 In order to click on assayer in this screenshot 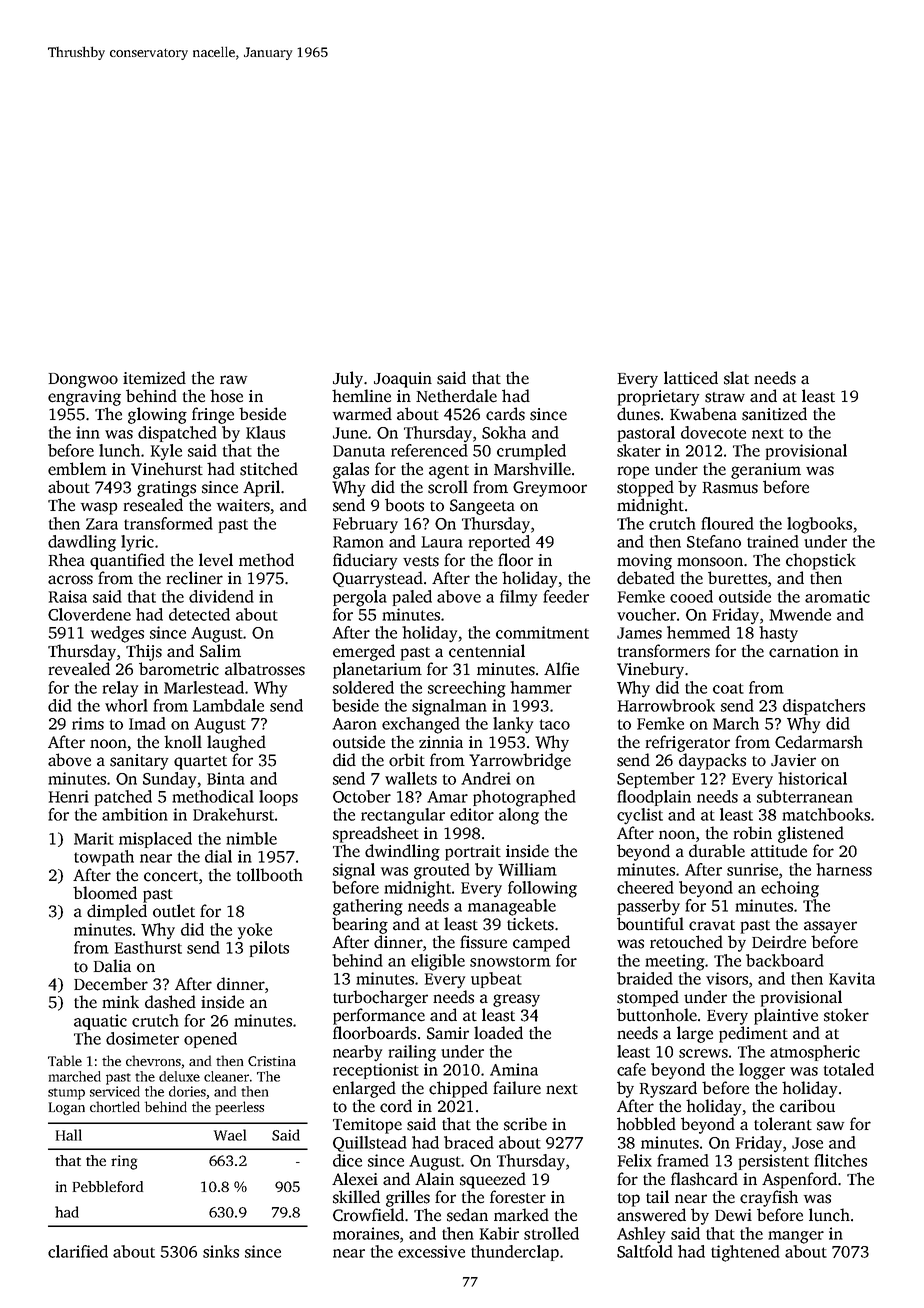, I will do `click(830, 927)`.
